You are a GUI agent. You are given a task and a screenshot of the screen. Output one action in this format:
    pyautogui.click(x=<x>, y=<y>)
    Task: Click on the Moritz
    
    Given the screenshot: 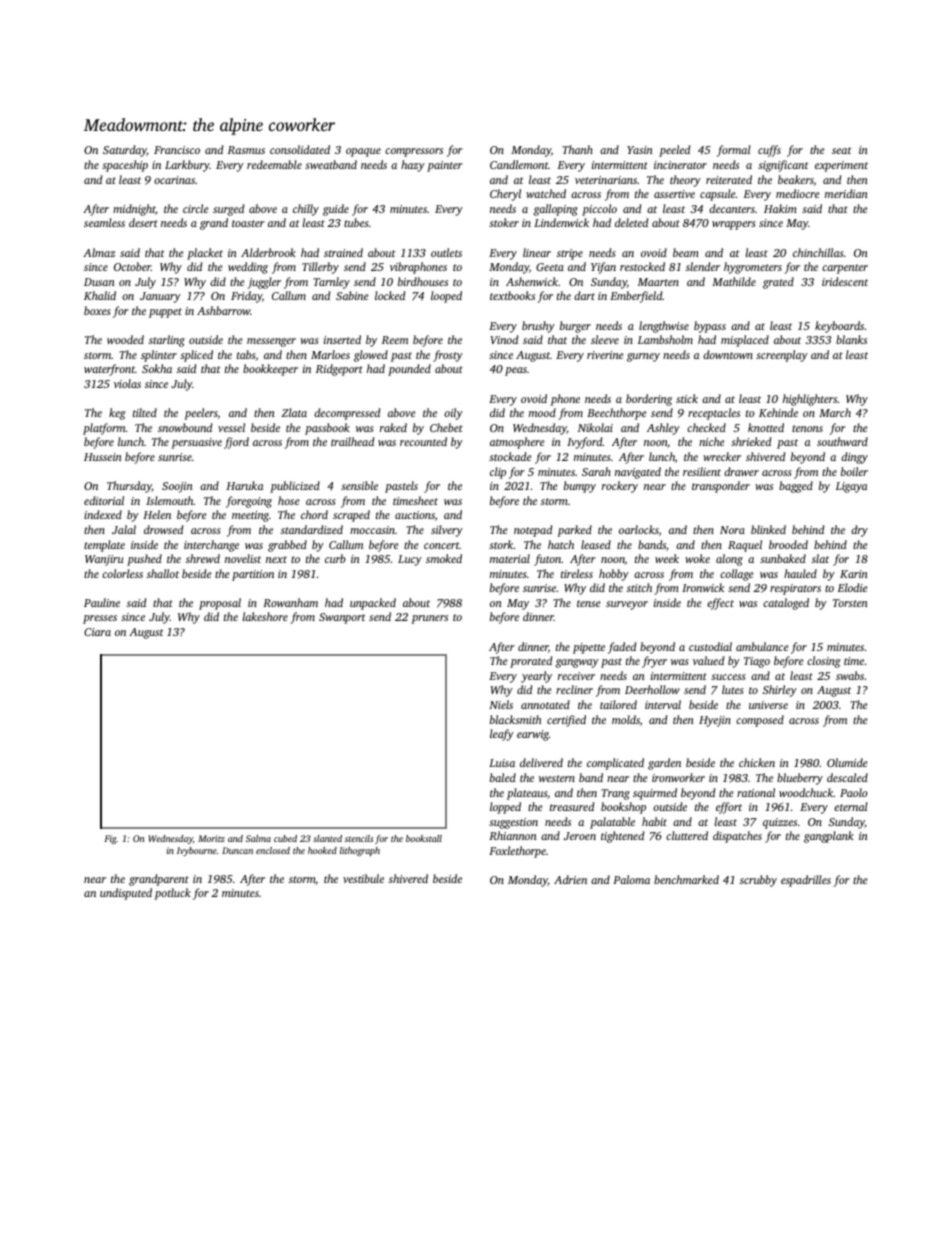 What is the action you would take?
    pyautogui.click(x=211, y=838)
